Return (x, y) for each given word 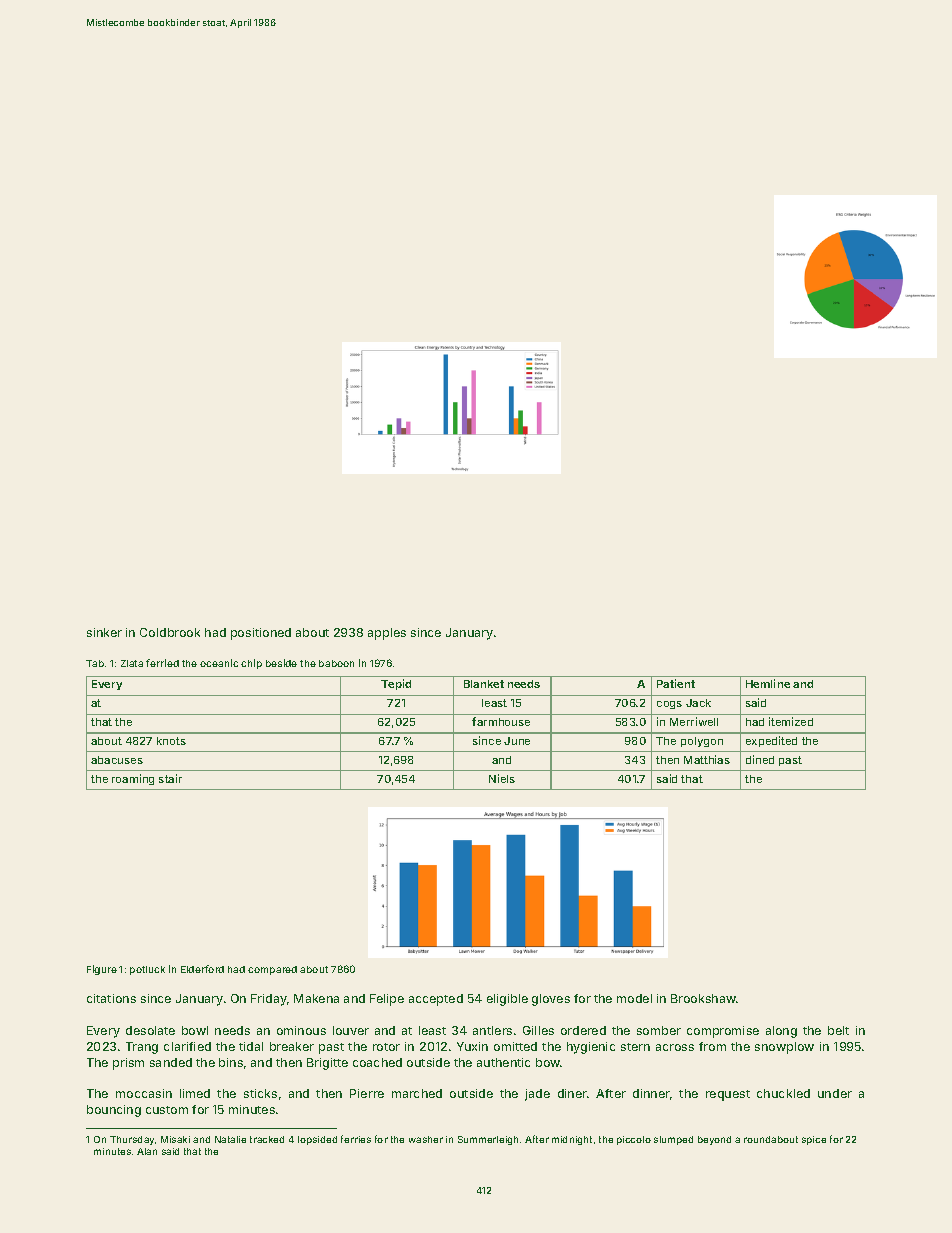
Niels (502, 778)
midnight (572, 1140)
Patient (676, 683)
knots (171, 741)
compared (272, 970)
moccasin (144, 1093)
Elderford (202, 969)
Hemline (768, 683)
